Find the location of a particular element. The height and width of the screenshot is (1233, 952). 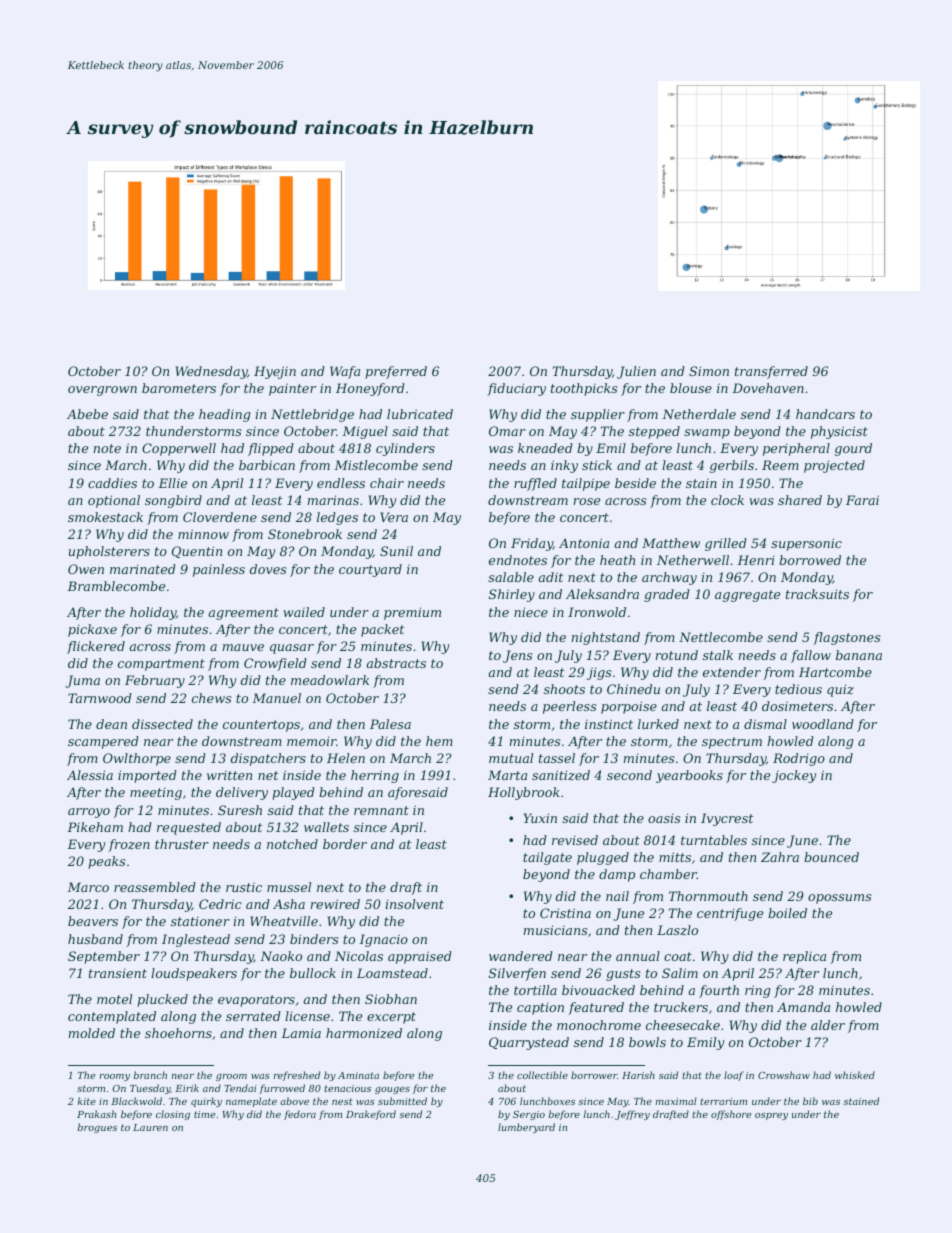

heading is located at coordinates (225, 415).
